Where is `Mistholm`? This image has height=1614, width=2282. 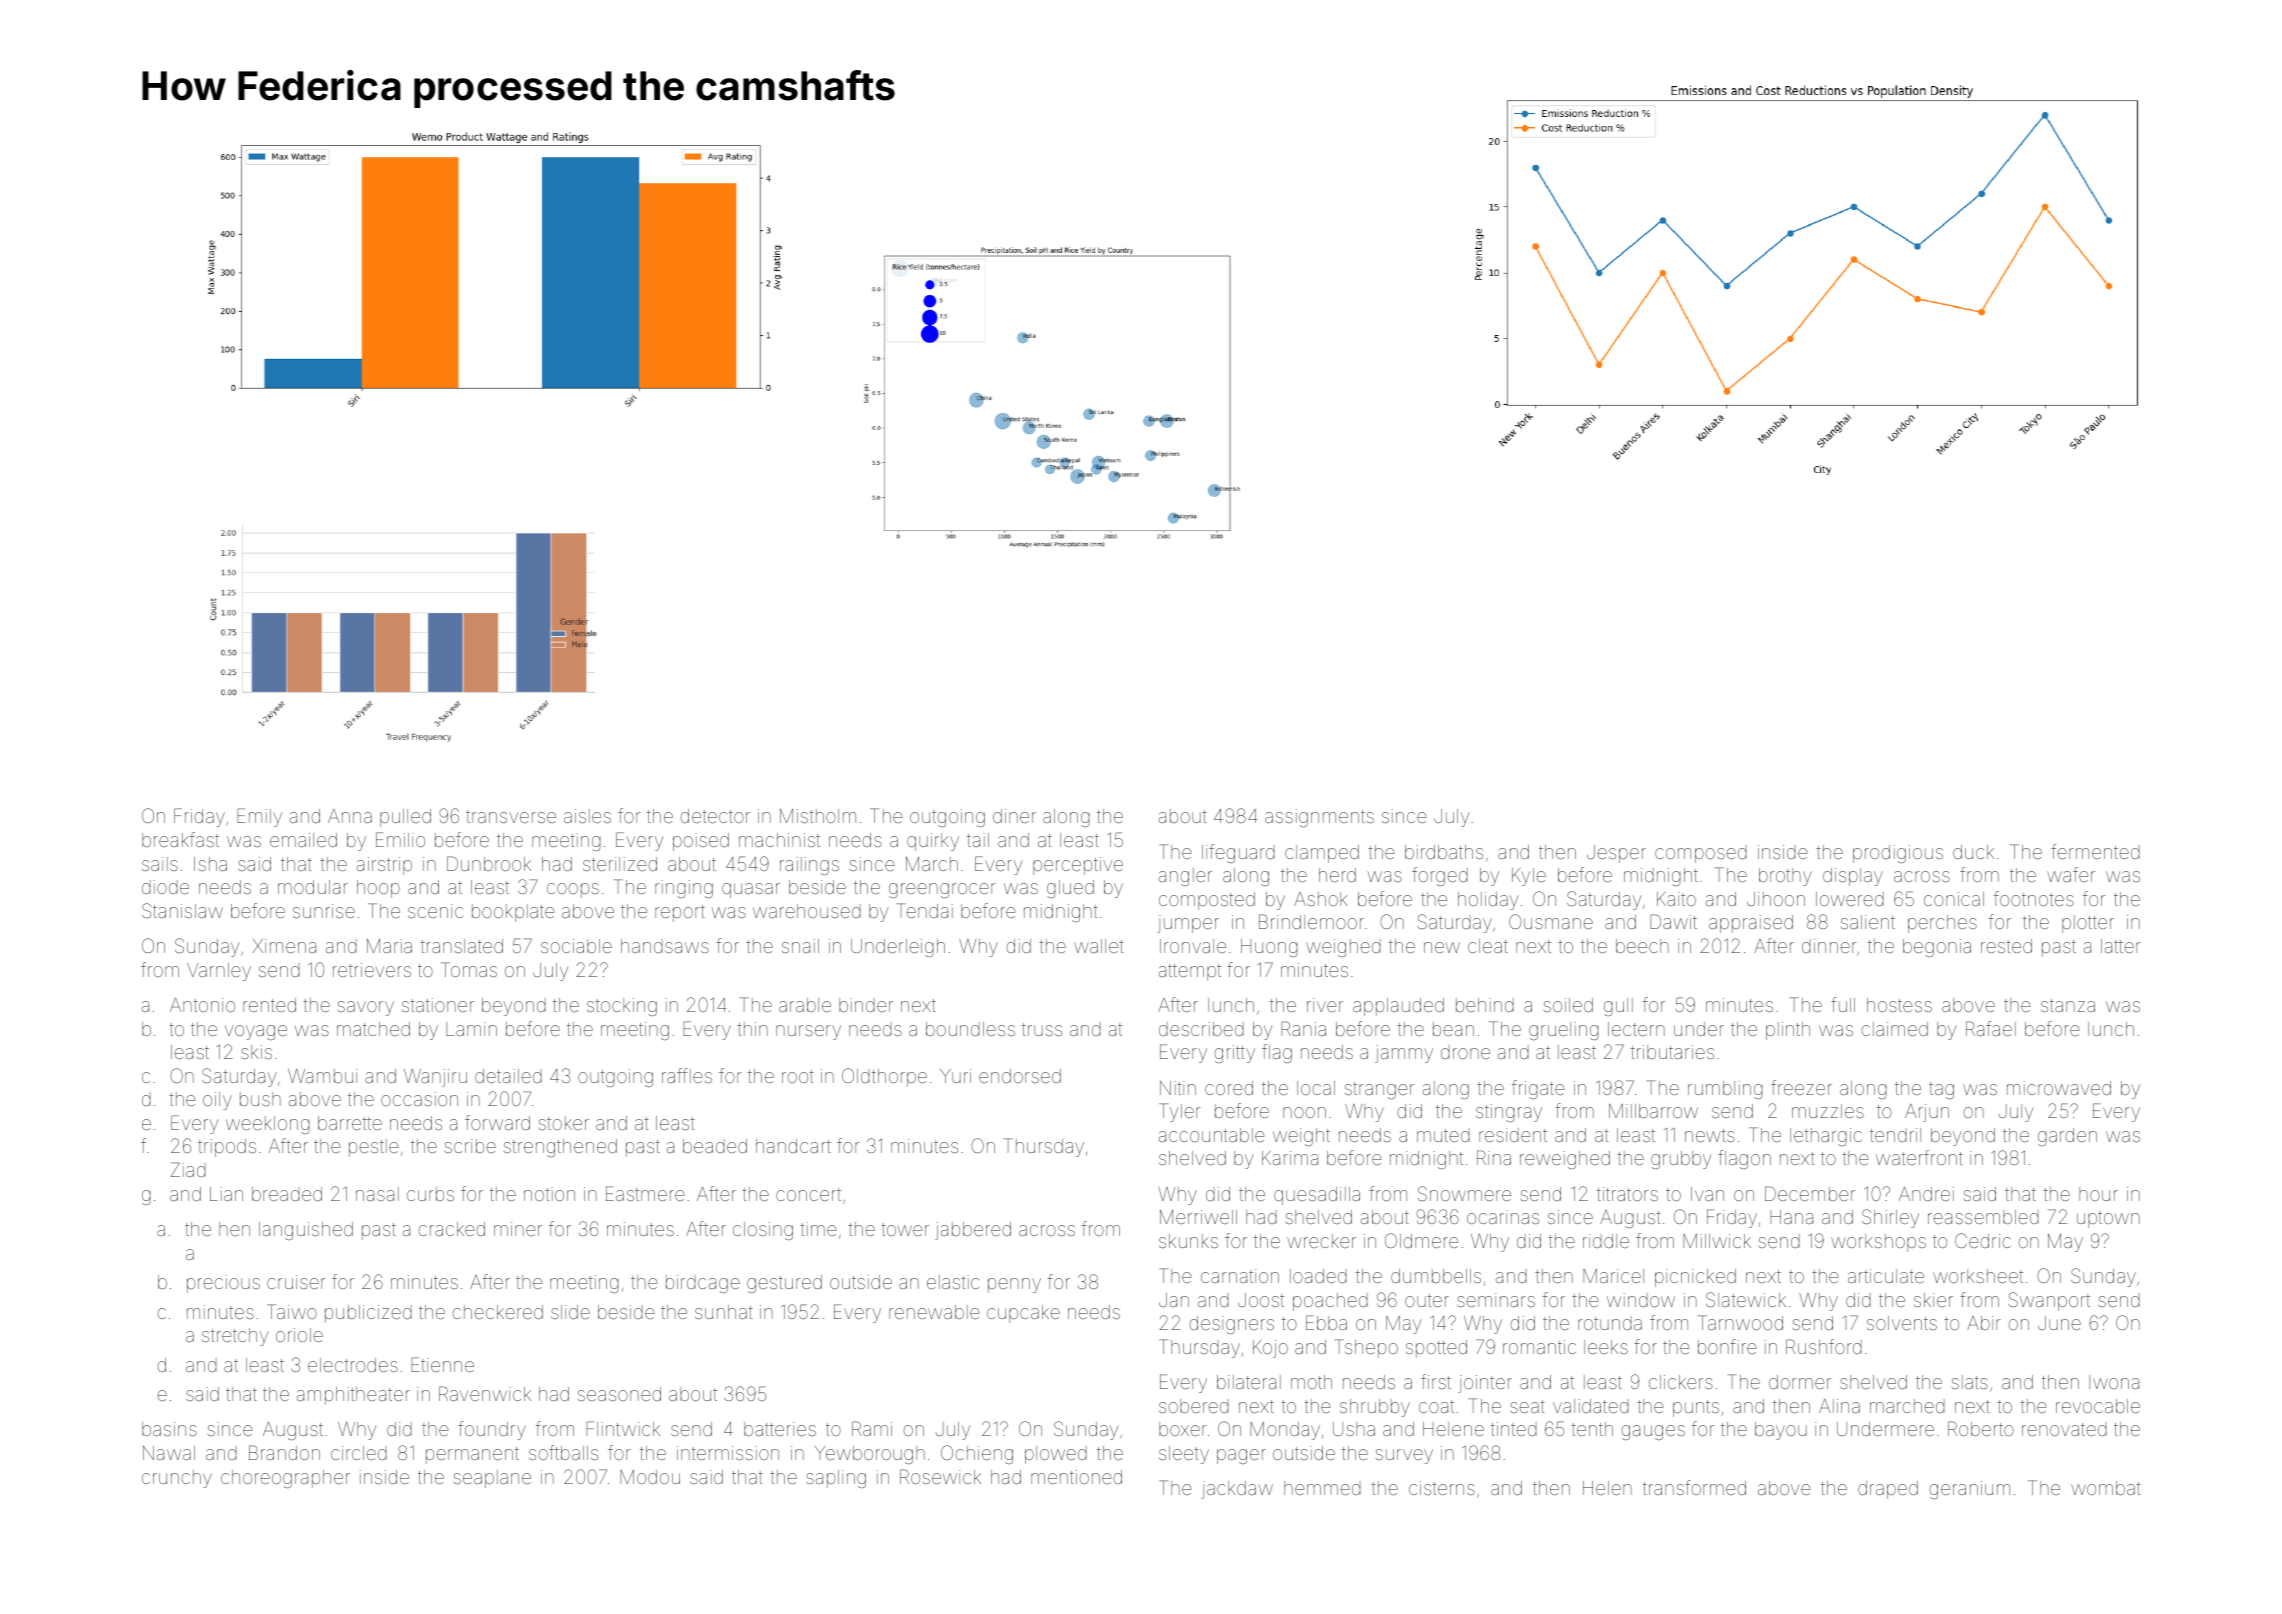 Mistholm is located at coordinates (818, 816).
